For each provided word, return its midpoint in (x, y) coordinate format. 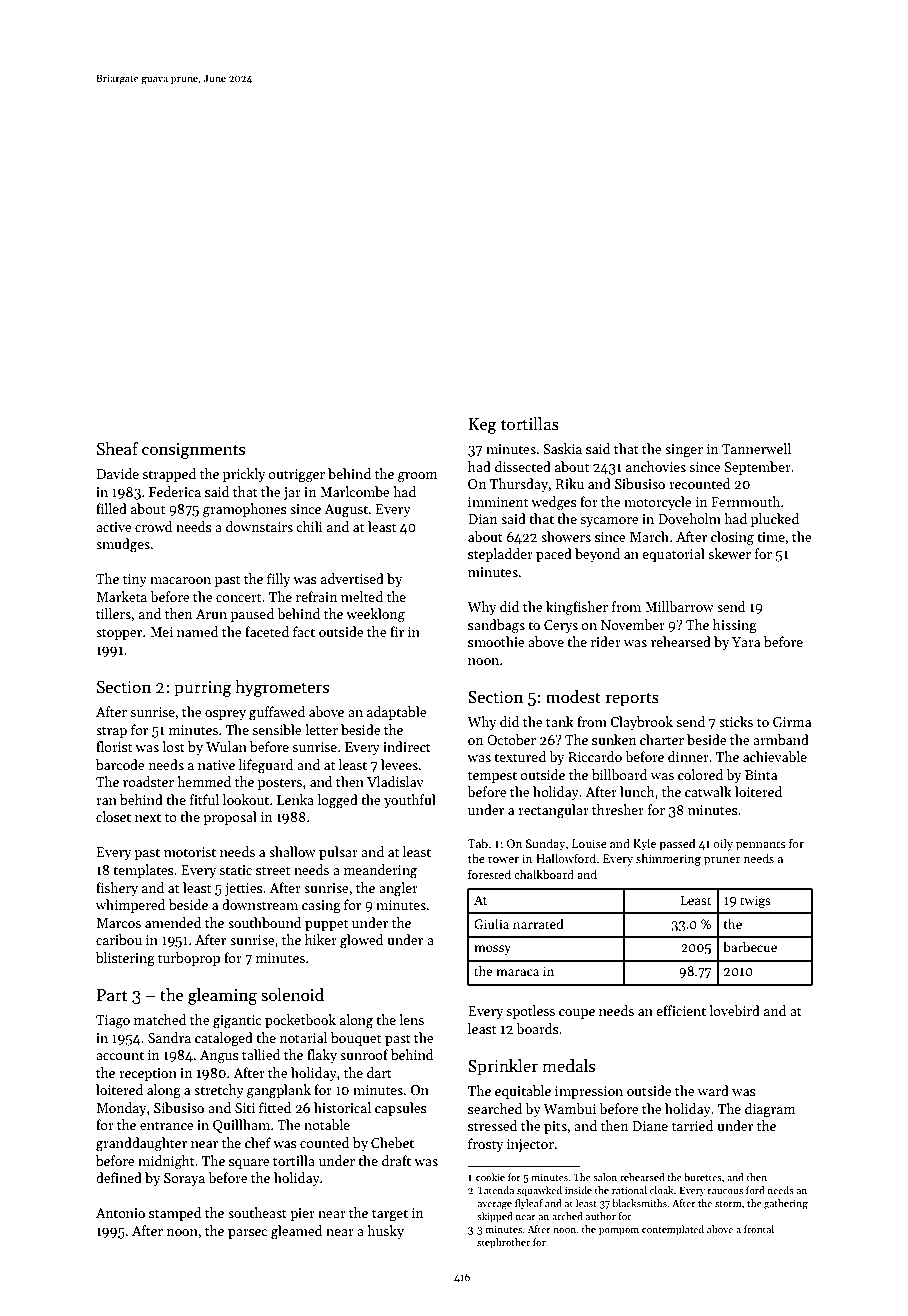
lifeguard (266, 766)
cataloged (224, 1039)
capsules (400, 1109)
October (511, 739)
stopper (119, 634)
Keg (482, 426)
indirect (407, 746)
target (390, 1215)
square (249, 1164)
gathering (786, 1204)
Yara (746, 642)
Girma (792, 722)
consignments (193, 451)
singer (684, 451)
